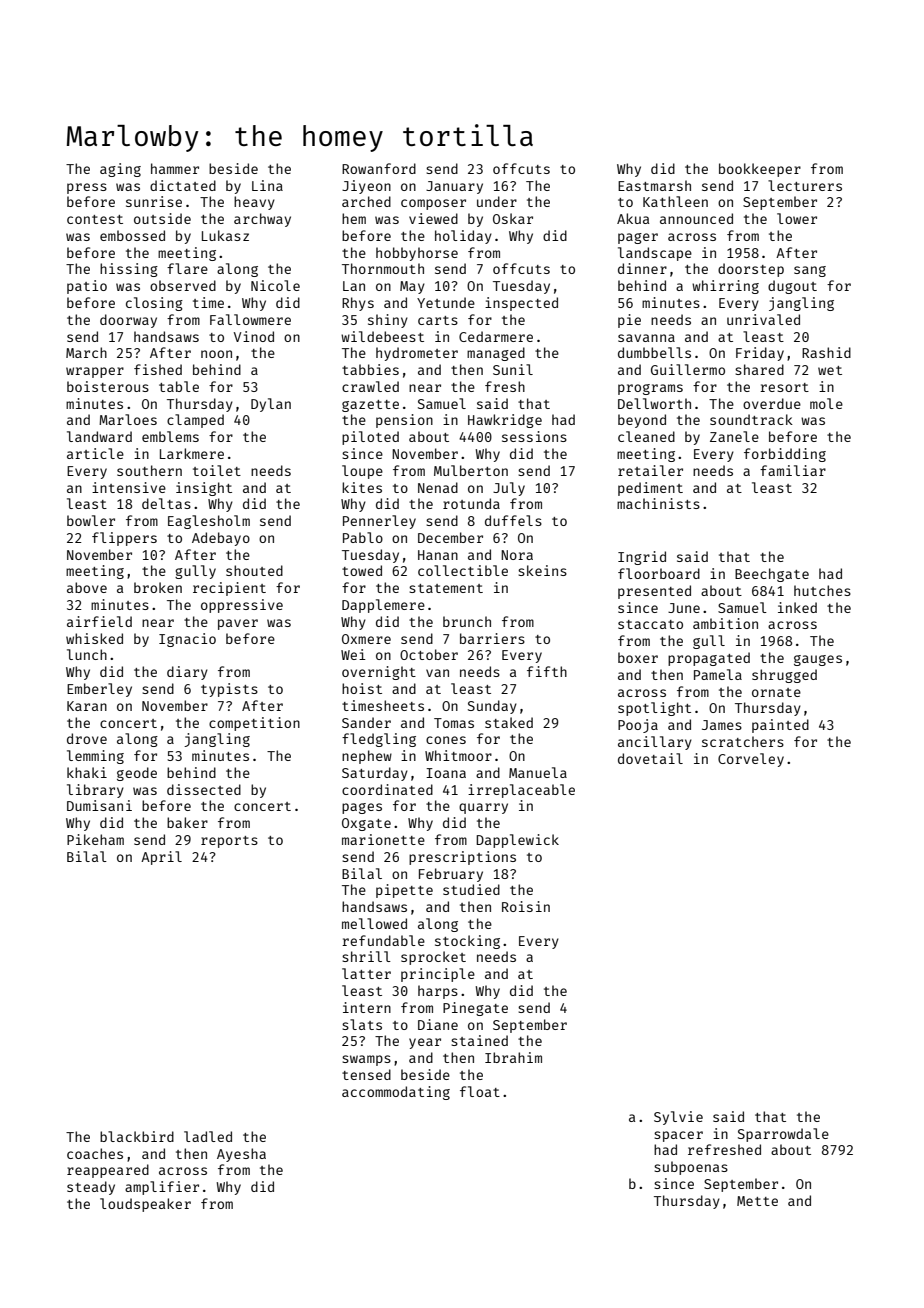 The height and width of the page is (1308, 924). What do you see at coordinates (99, 690) in the page?
I see `Emberley` at bounding box center [99, 690].
